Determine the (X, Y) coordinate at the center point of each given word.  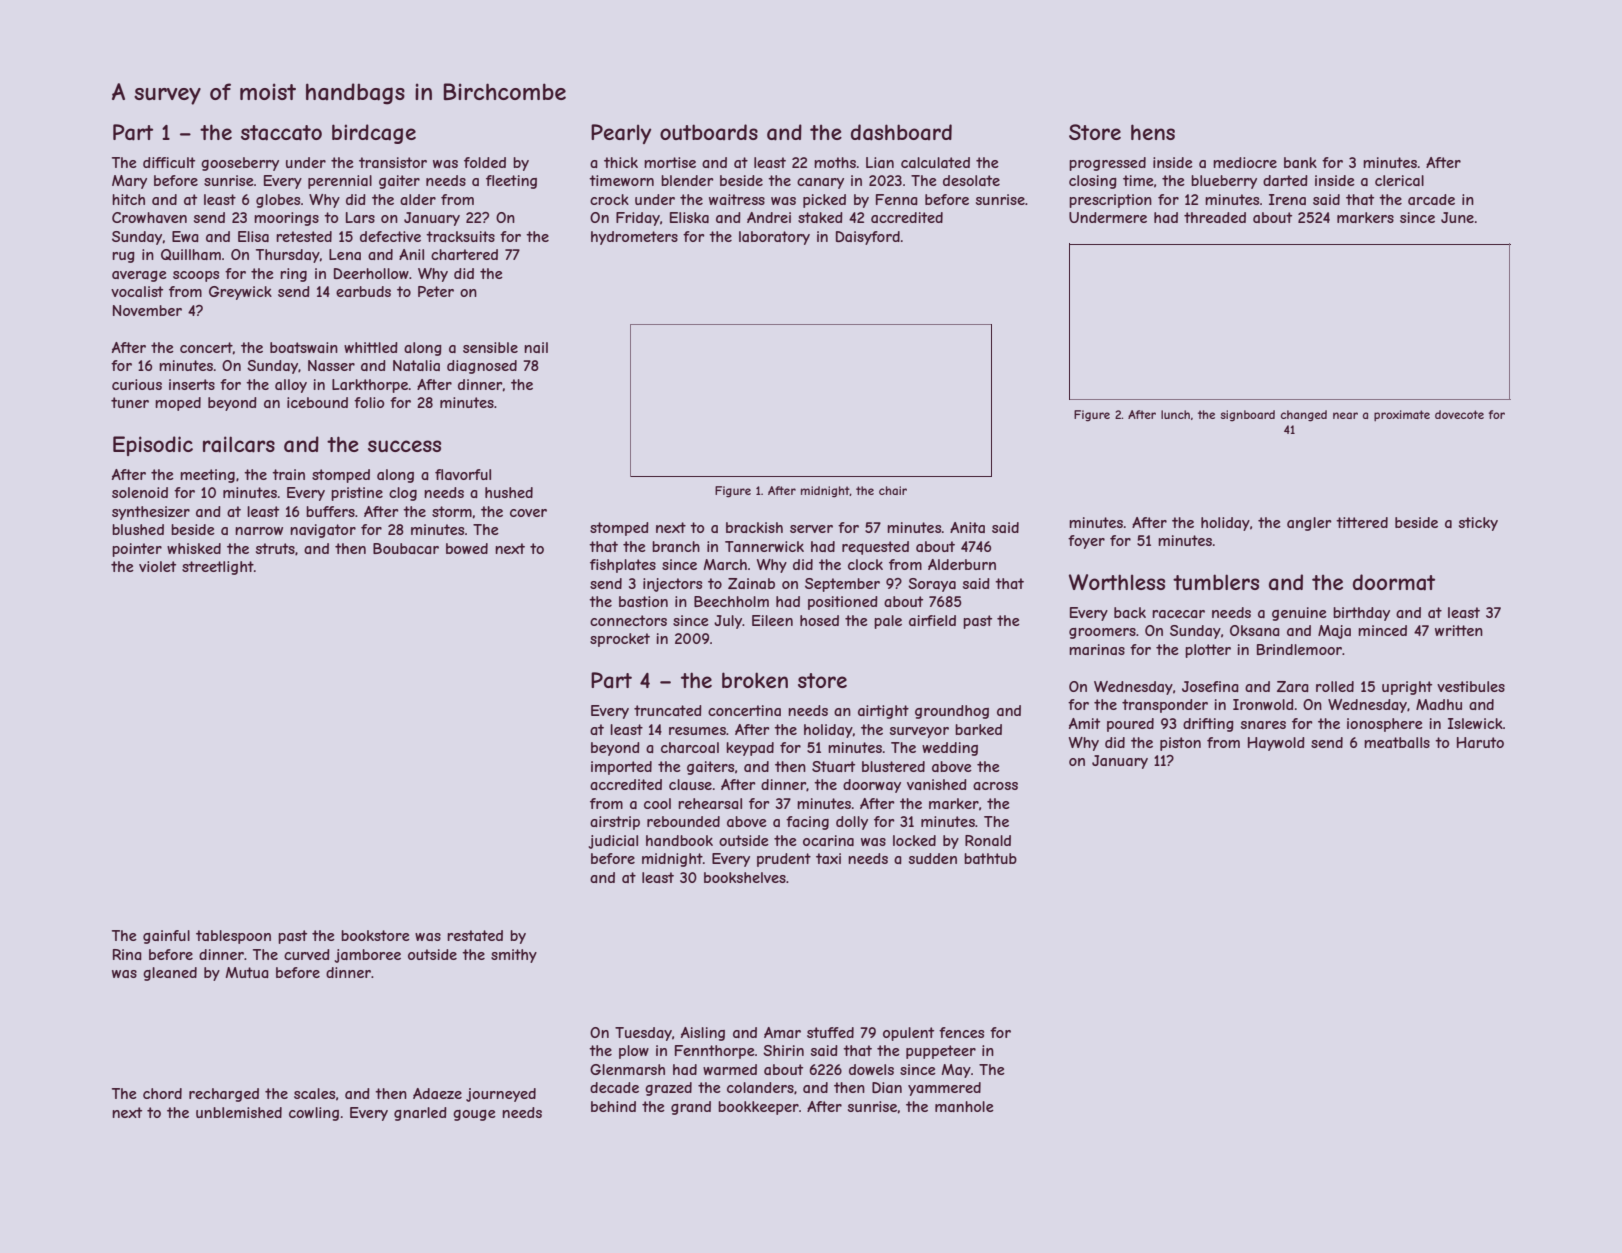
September (842, 585)
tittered (1362, 522)
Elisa (253, 236)
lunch (1175, 414)
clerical (1399, 180)
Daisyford (868, 238)
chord (162, 1093)
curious (137, 384)
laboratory (774, 238)
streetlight (218, 568)
